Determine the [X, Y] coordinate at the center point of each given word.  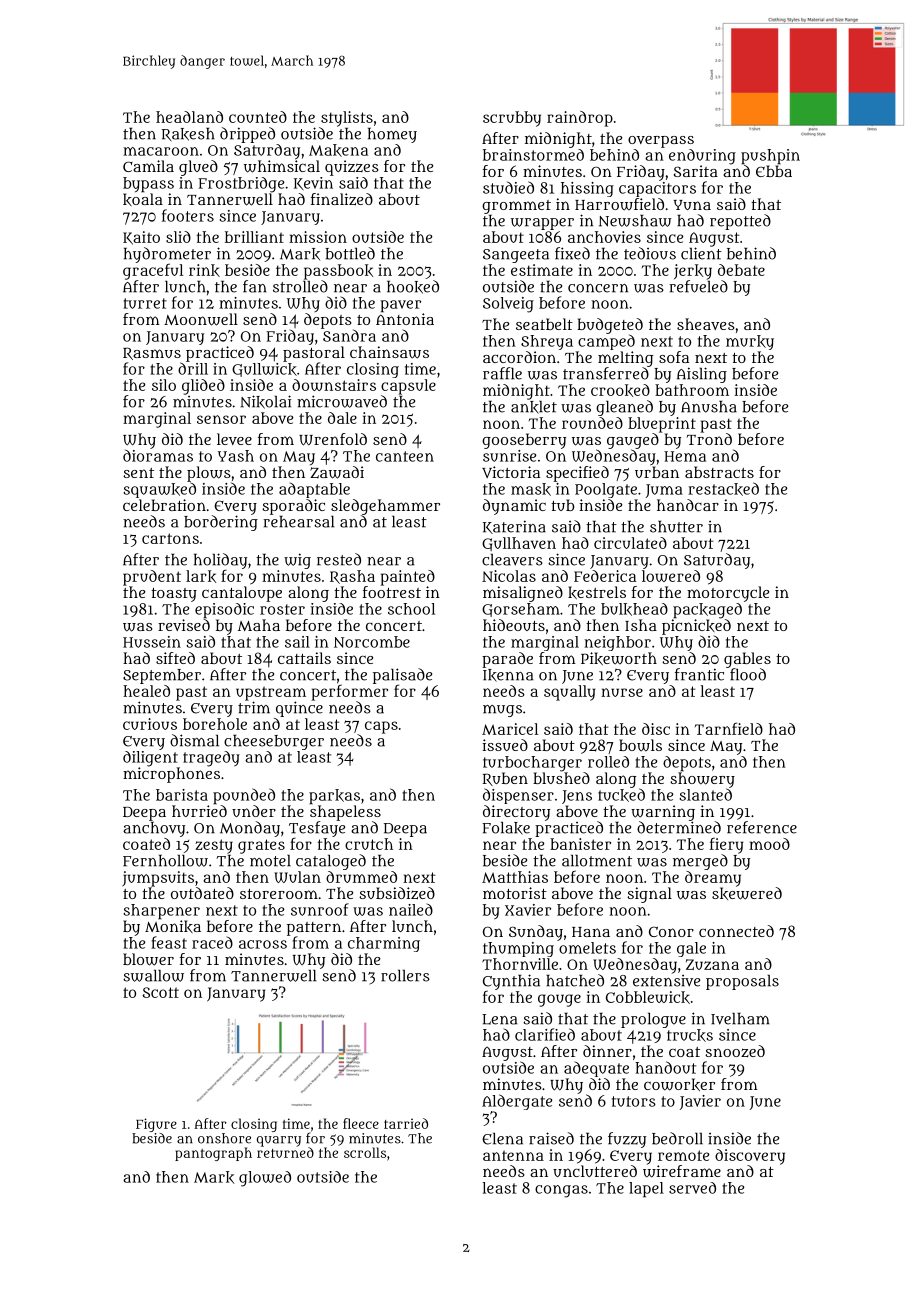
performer [350, 692]
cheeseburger [274, 742]
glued [198, 168]
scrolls [365, 1152]
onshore [224, 1138]
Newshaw [635, 221]
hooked [413, 287]
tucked [621, 795]
